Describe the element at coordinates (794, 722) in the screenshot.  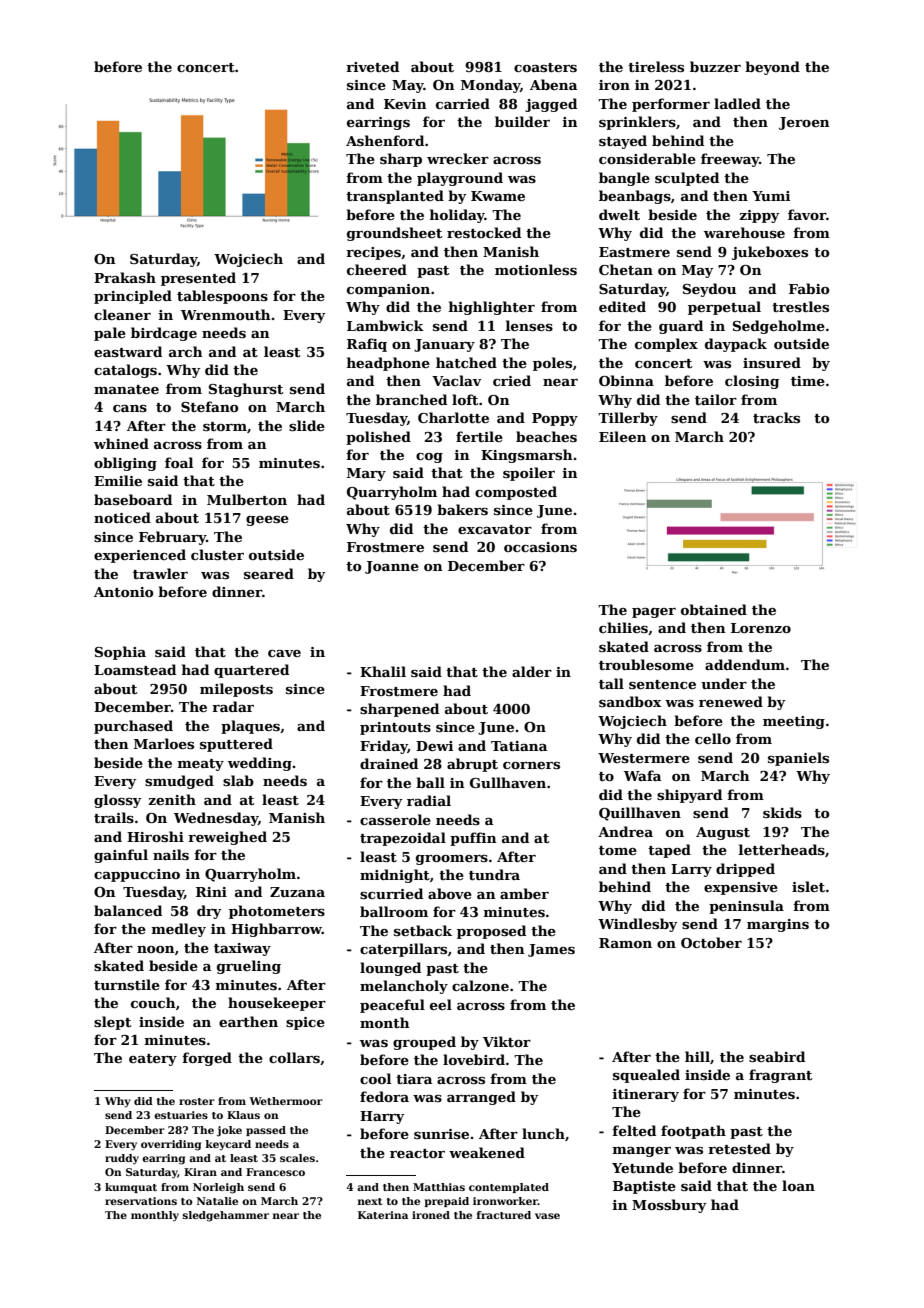
I see `meeting` at that location.
